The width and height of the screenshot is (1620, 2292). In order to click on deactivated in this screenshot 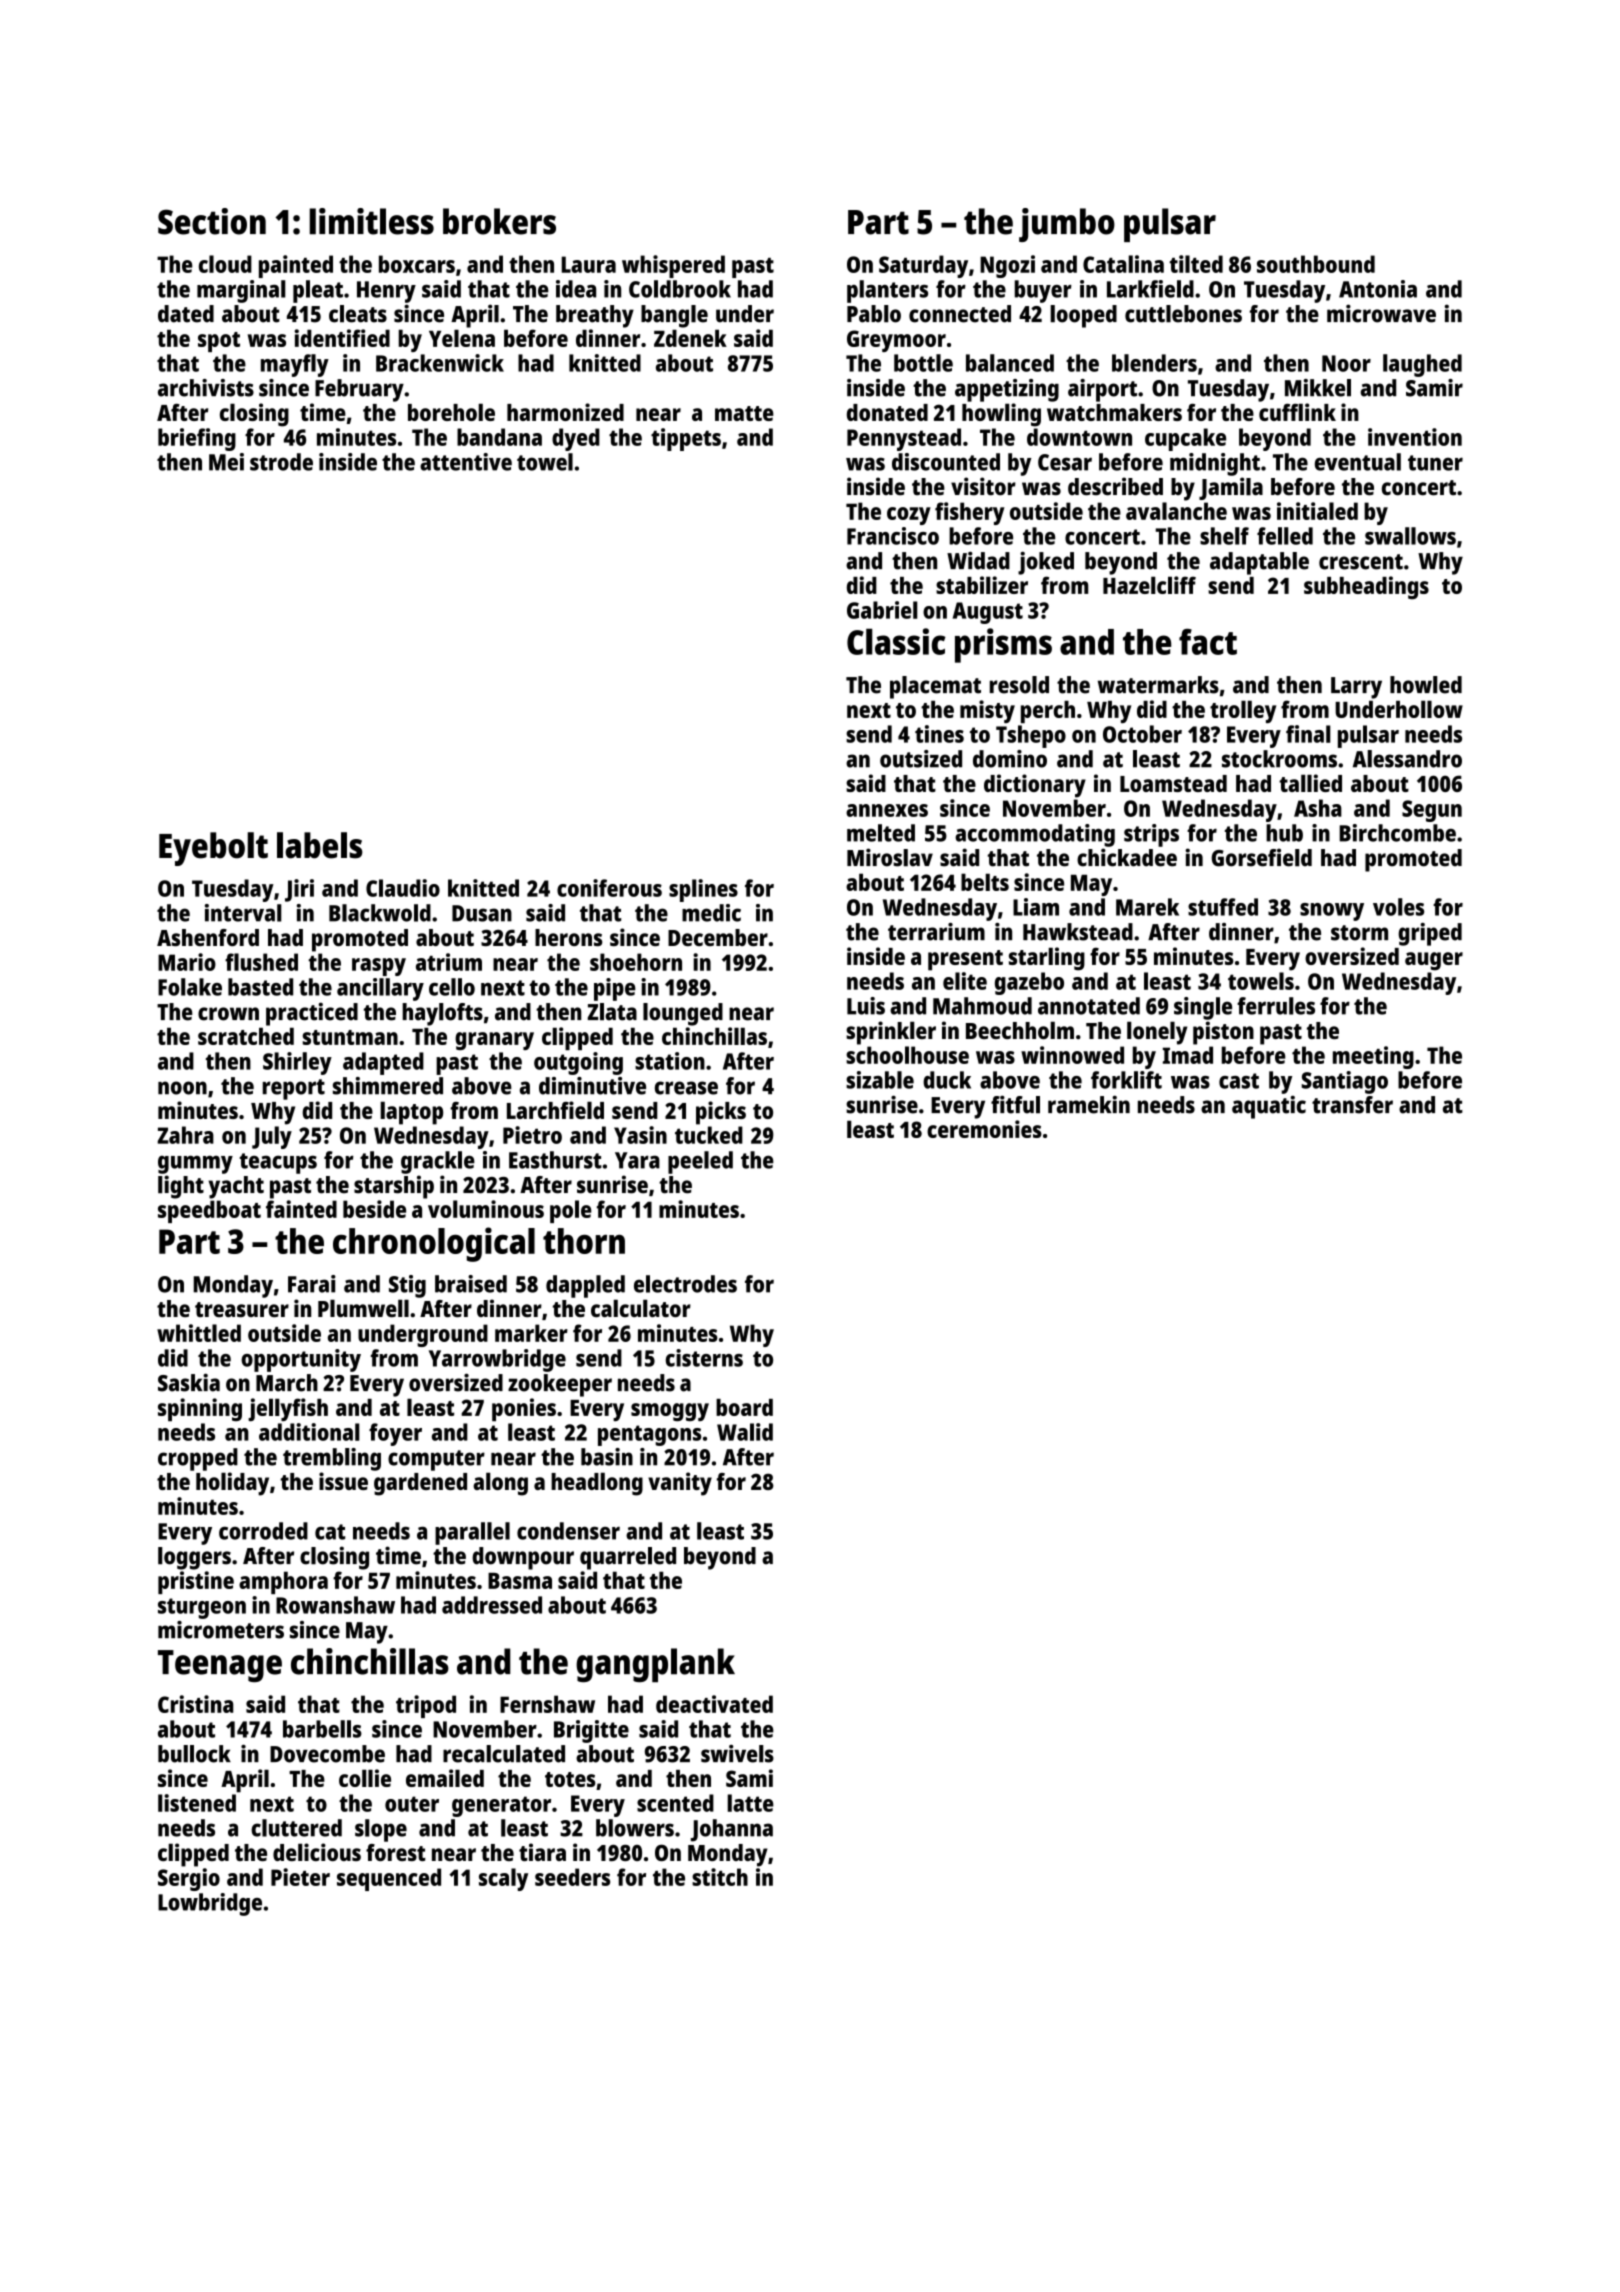, I will do `click(714, 1704)`.
